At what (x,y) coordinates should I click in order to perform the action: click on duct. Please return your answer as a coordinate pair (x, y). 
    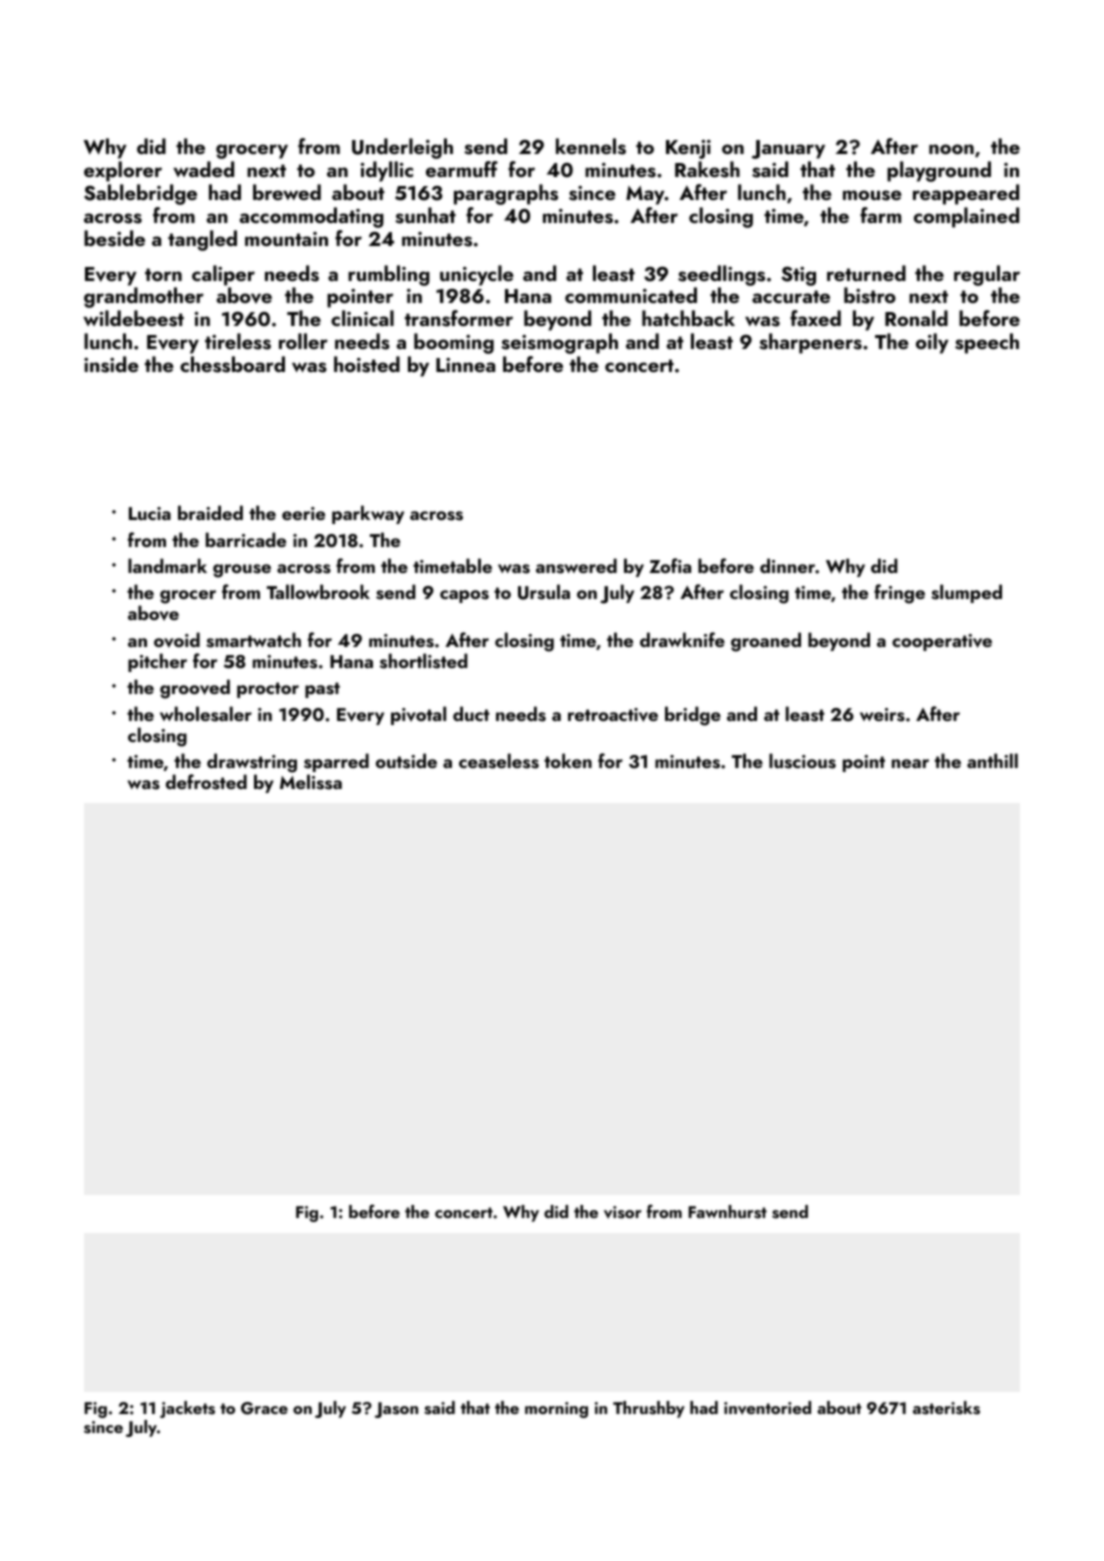
    Looking at the image, I should click on (471, 713).
